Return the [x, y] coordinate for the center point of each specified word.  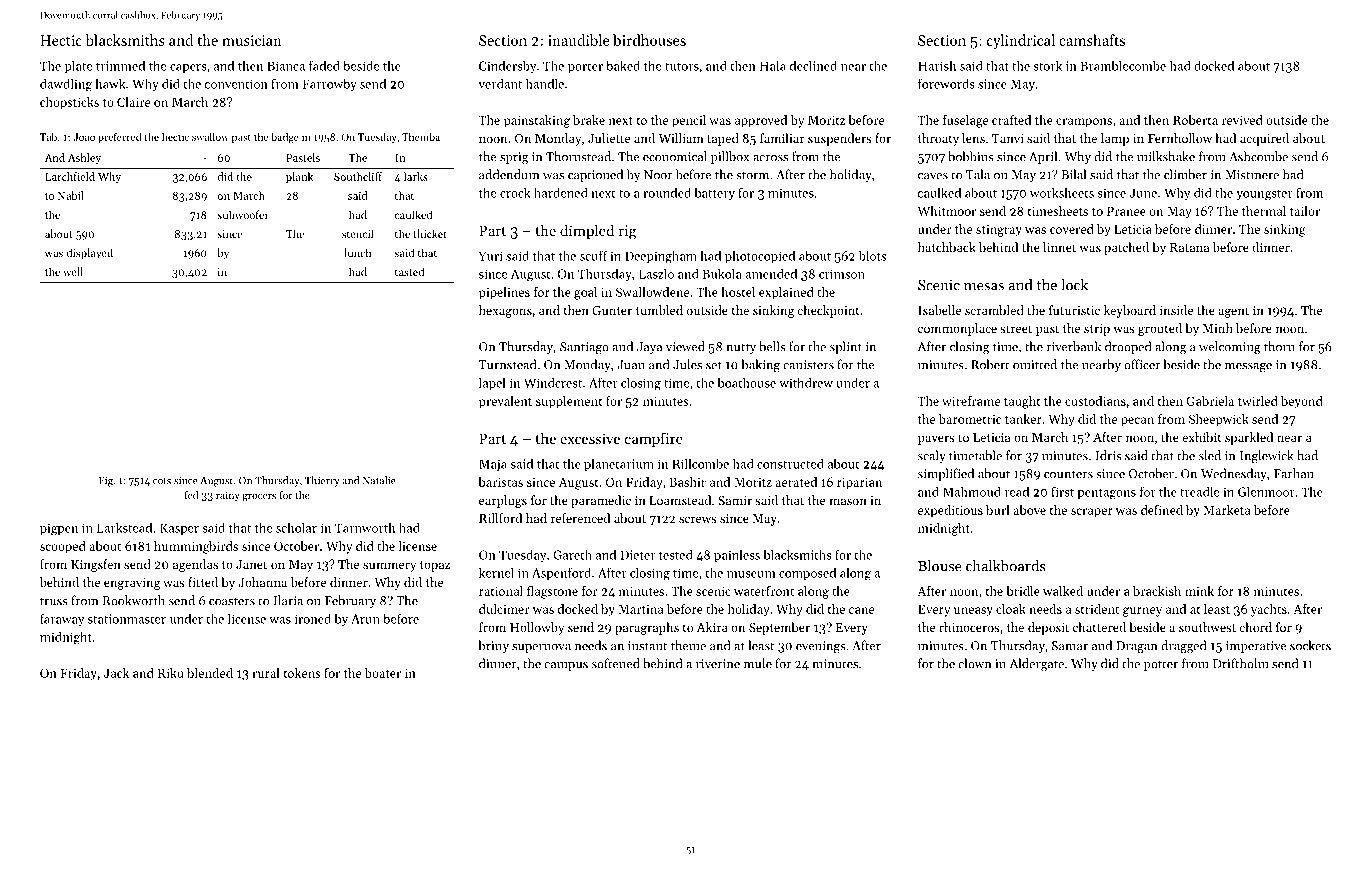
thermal [1264, 211]
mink [1199, 591]
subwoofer [243, 214]
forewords [946, 84]
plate [78, 66]
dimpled [587, 231]
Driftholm [1241, 663]
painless [737, 555]
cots [162, 481]
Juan [631, 365]
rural [266, 673]
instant [647, 646]
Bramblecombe [1123, 65]
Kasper [179, 529]
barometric [970, 419]
